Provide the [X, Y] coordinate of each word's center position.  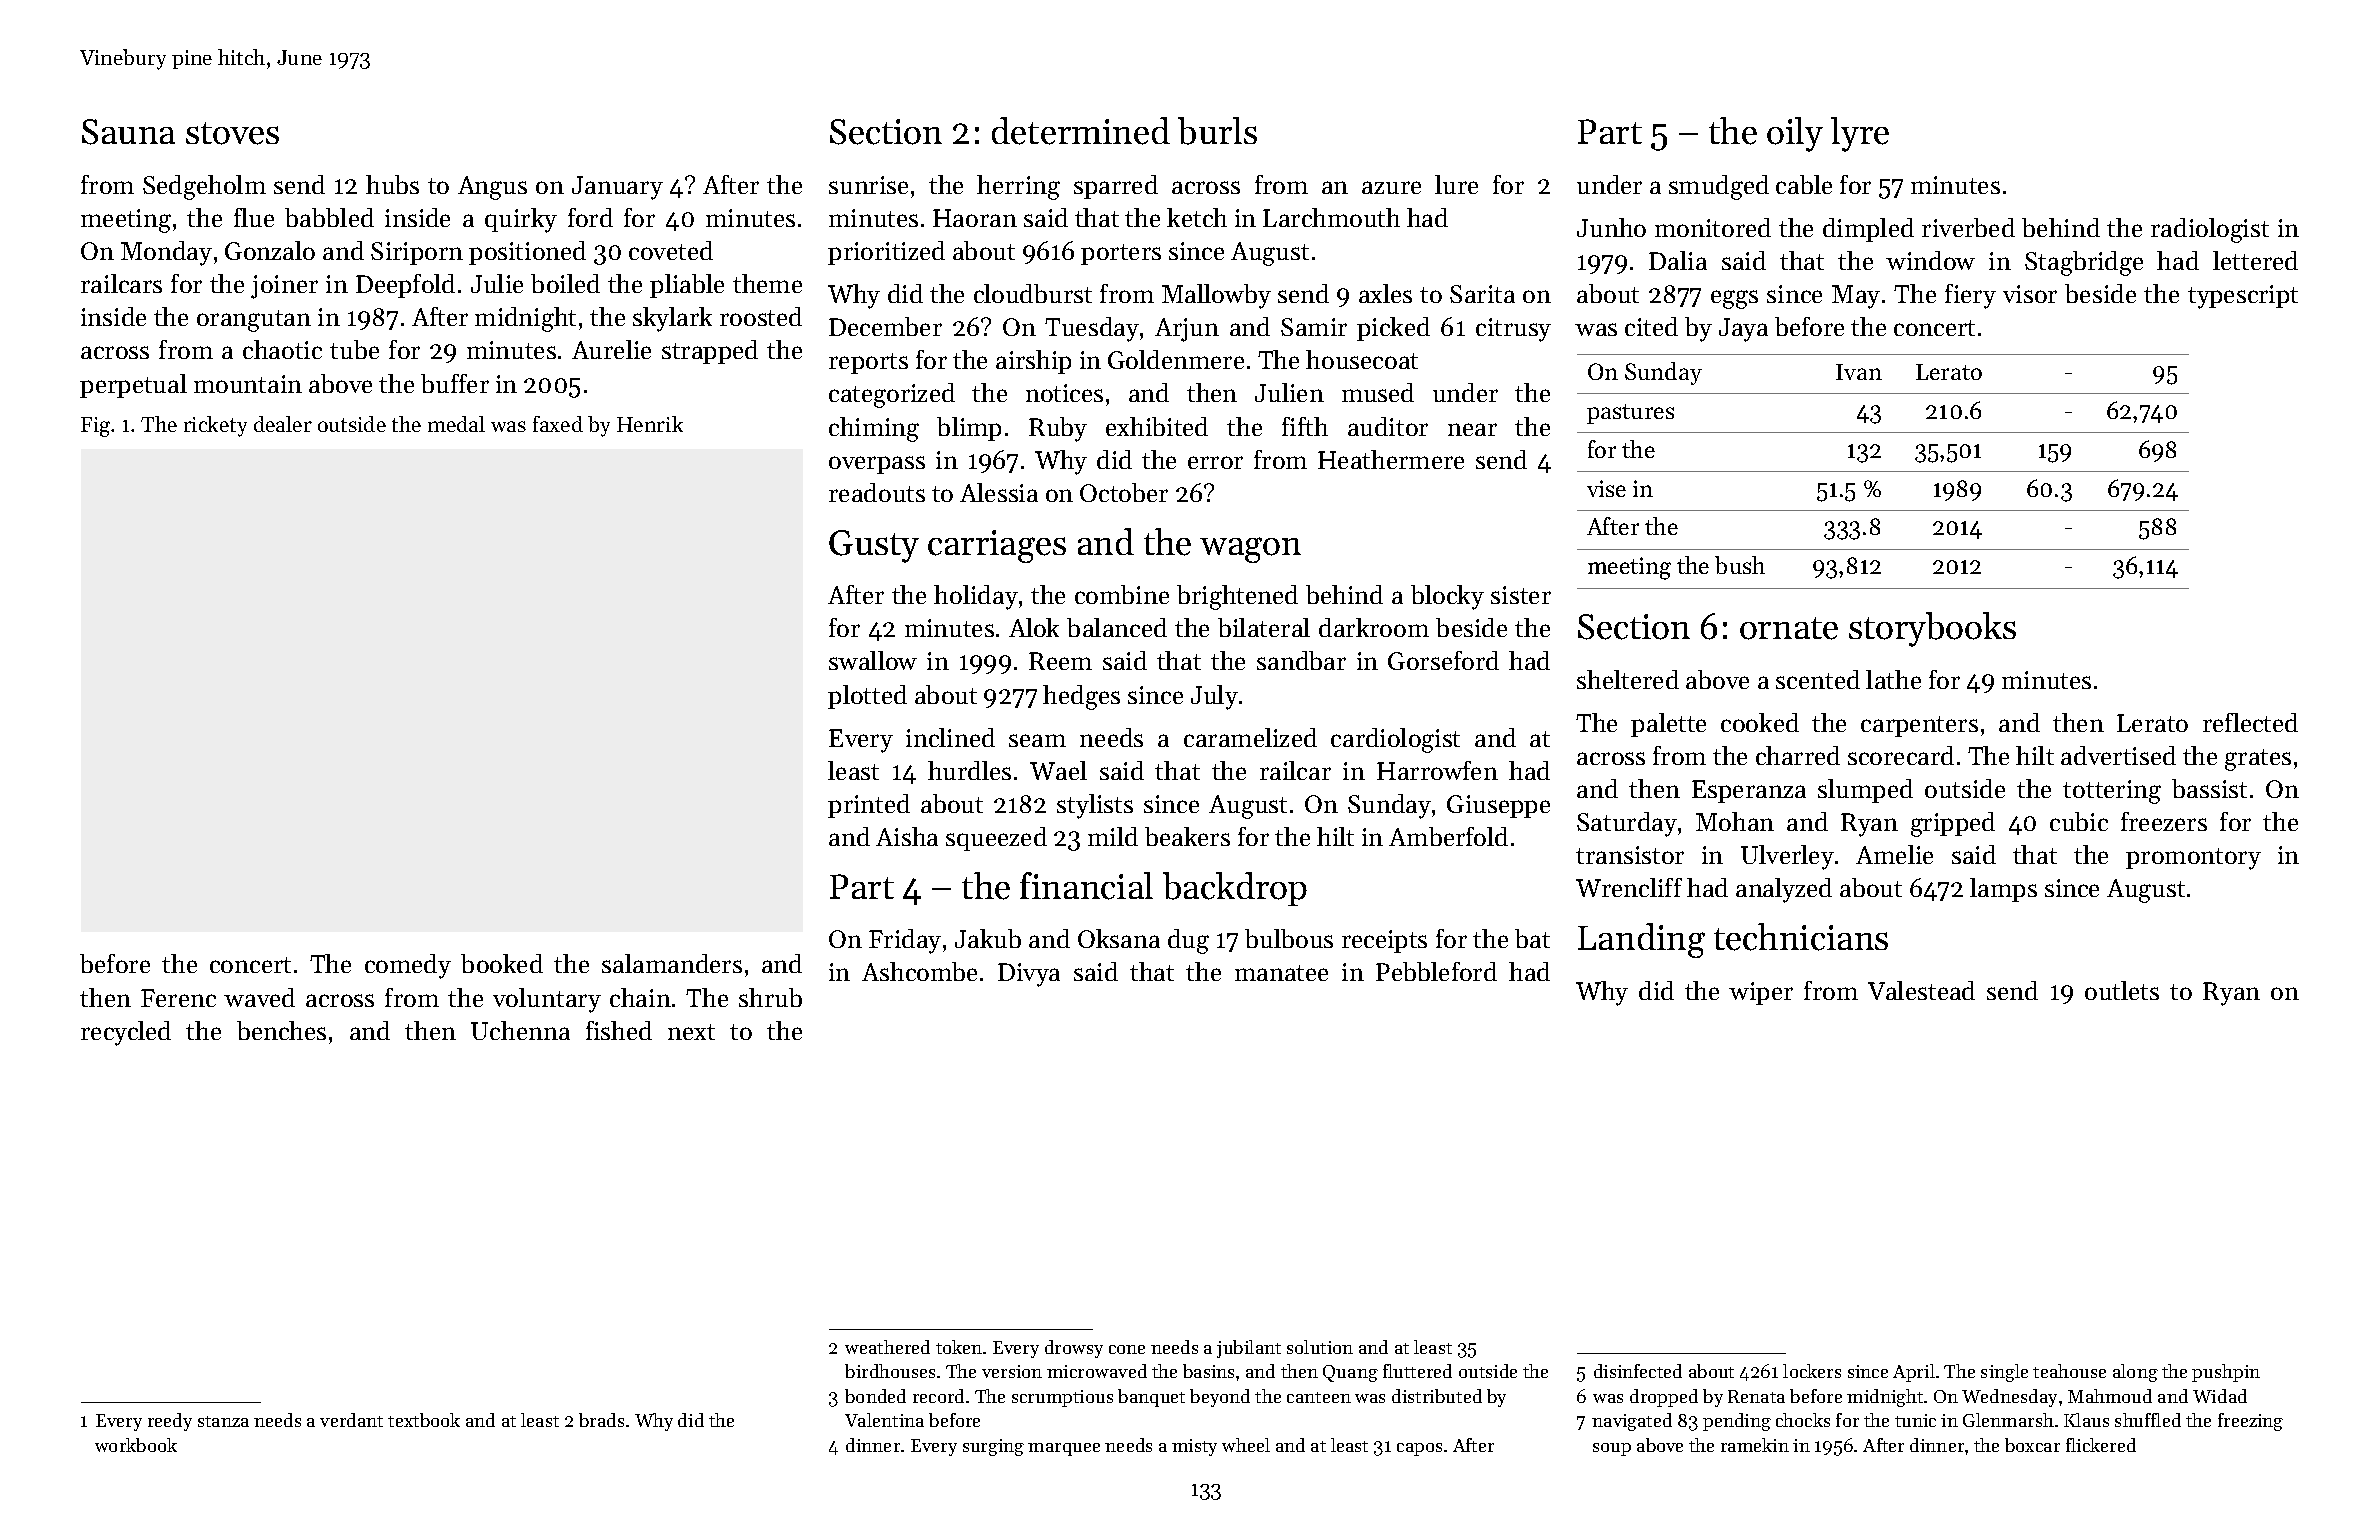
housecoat [1362, 359]
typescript [2243, 297]
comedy [408, 966]
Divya [1029, 975]
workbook [136, 1445]
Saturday [1627, 824]
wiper [1761, 993]
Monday [166, 253]
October [1124, 492]
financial [1086, 886]
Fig [95, 427]
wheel [1246, 1445]
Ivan [1859, 372]
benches [281, 1030]
